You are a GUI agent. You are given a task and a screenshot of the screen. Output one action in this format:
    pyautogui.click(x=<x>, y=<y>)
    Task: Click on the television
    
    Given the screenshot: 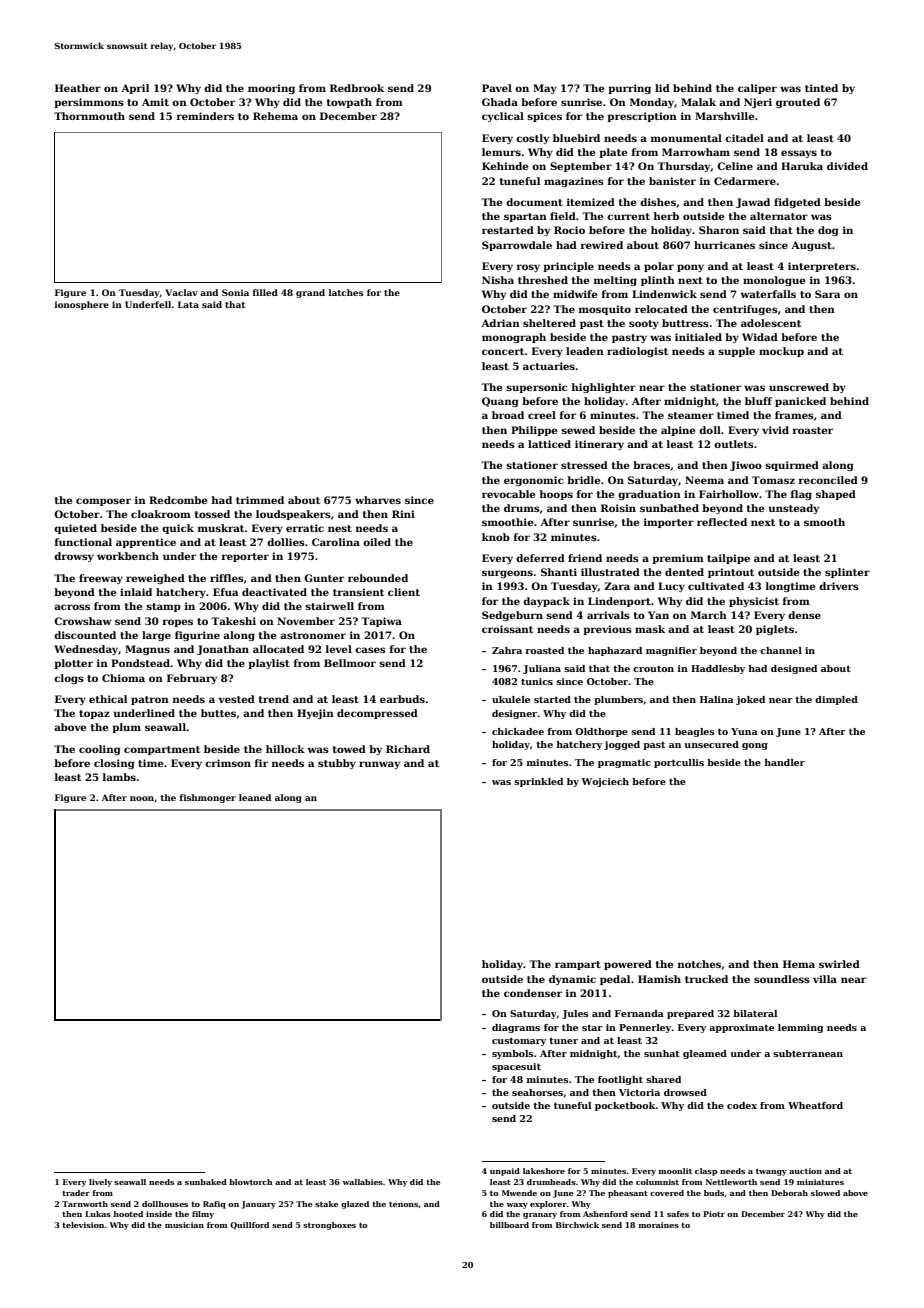 What is the action you would take?
    pyautogui.click(x=83, y=1225)
